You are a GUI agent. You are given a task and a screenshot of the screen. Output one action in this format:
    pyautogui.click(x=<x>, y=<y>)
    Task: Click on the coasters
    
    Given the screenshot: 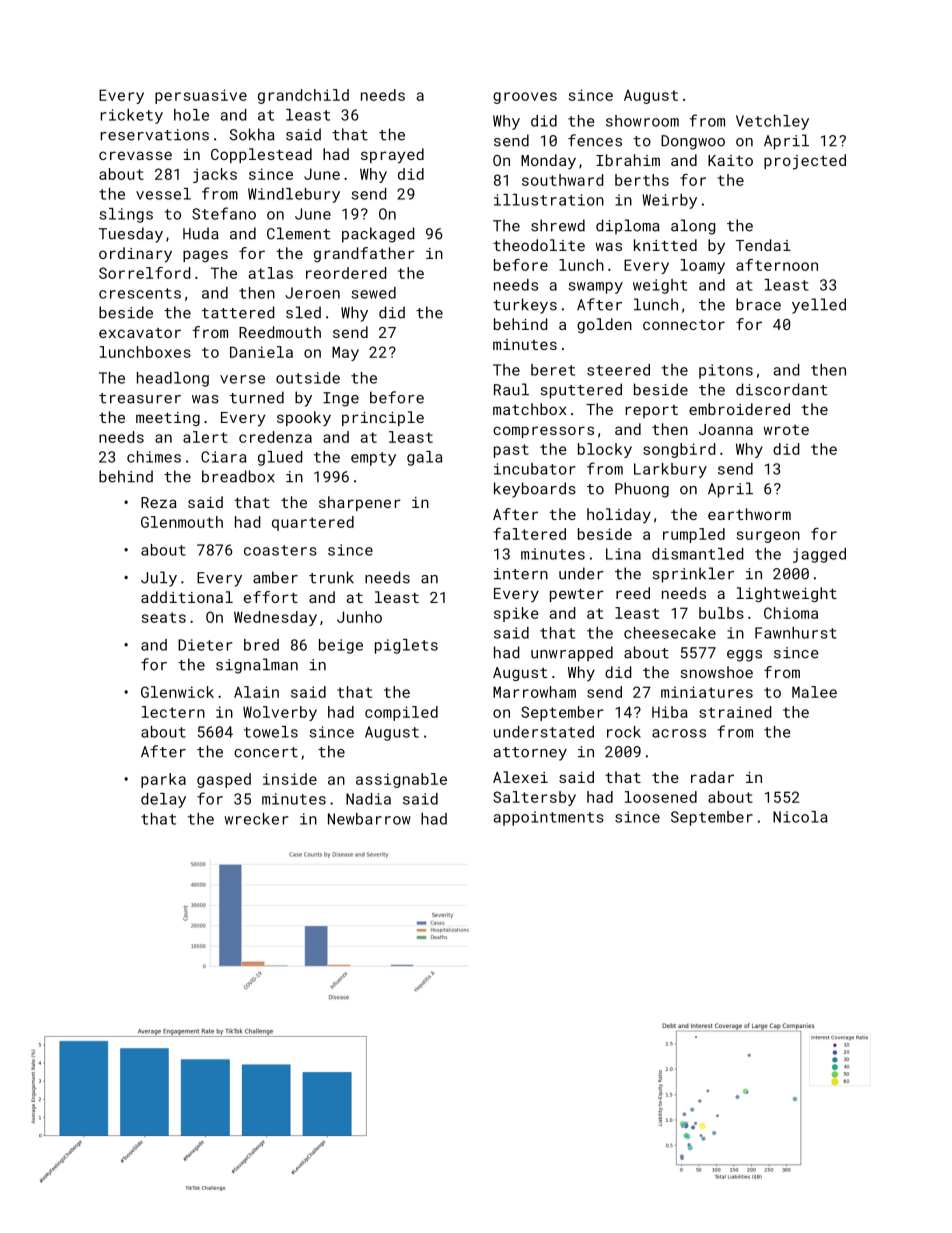 What is the action you would take?
    pyautogui.click(x=280, y=550)
